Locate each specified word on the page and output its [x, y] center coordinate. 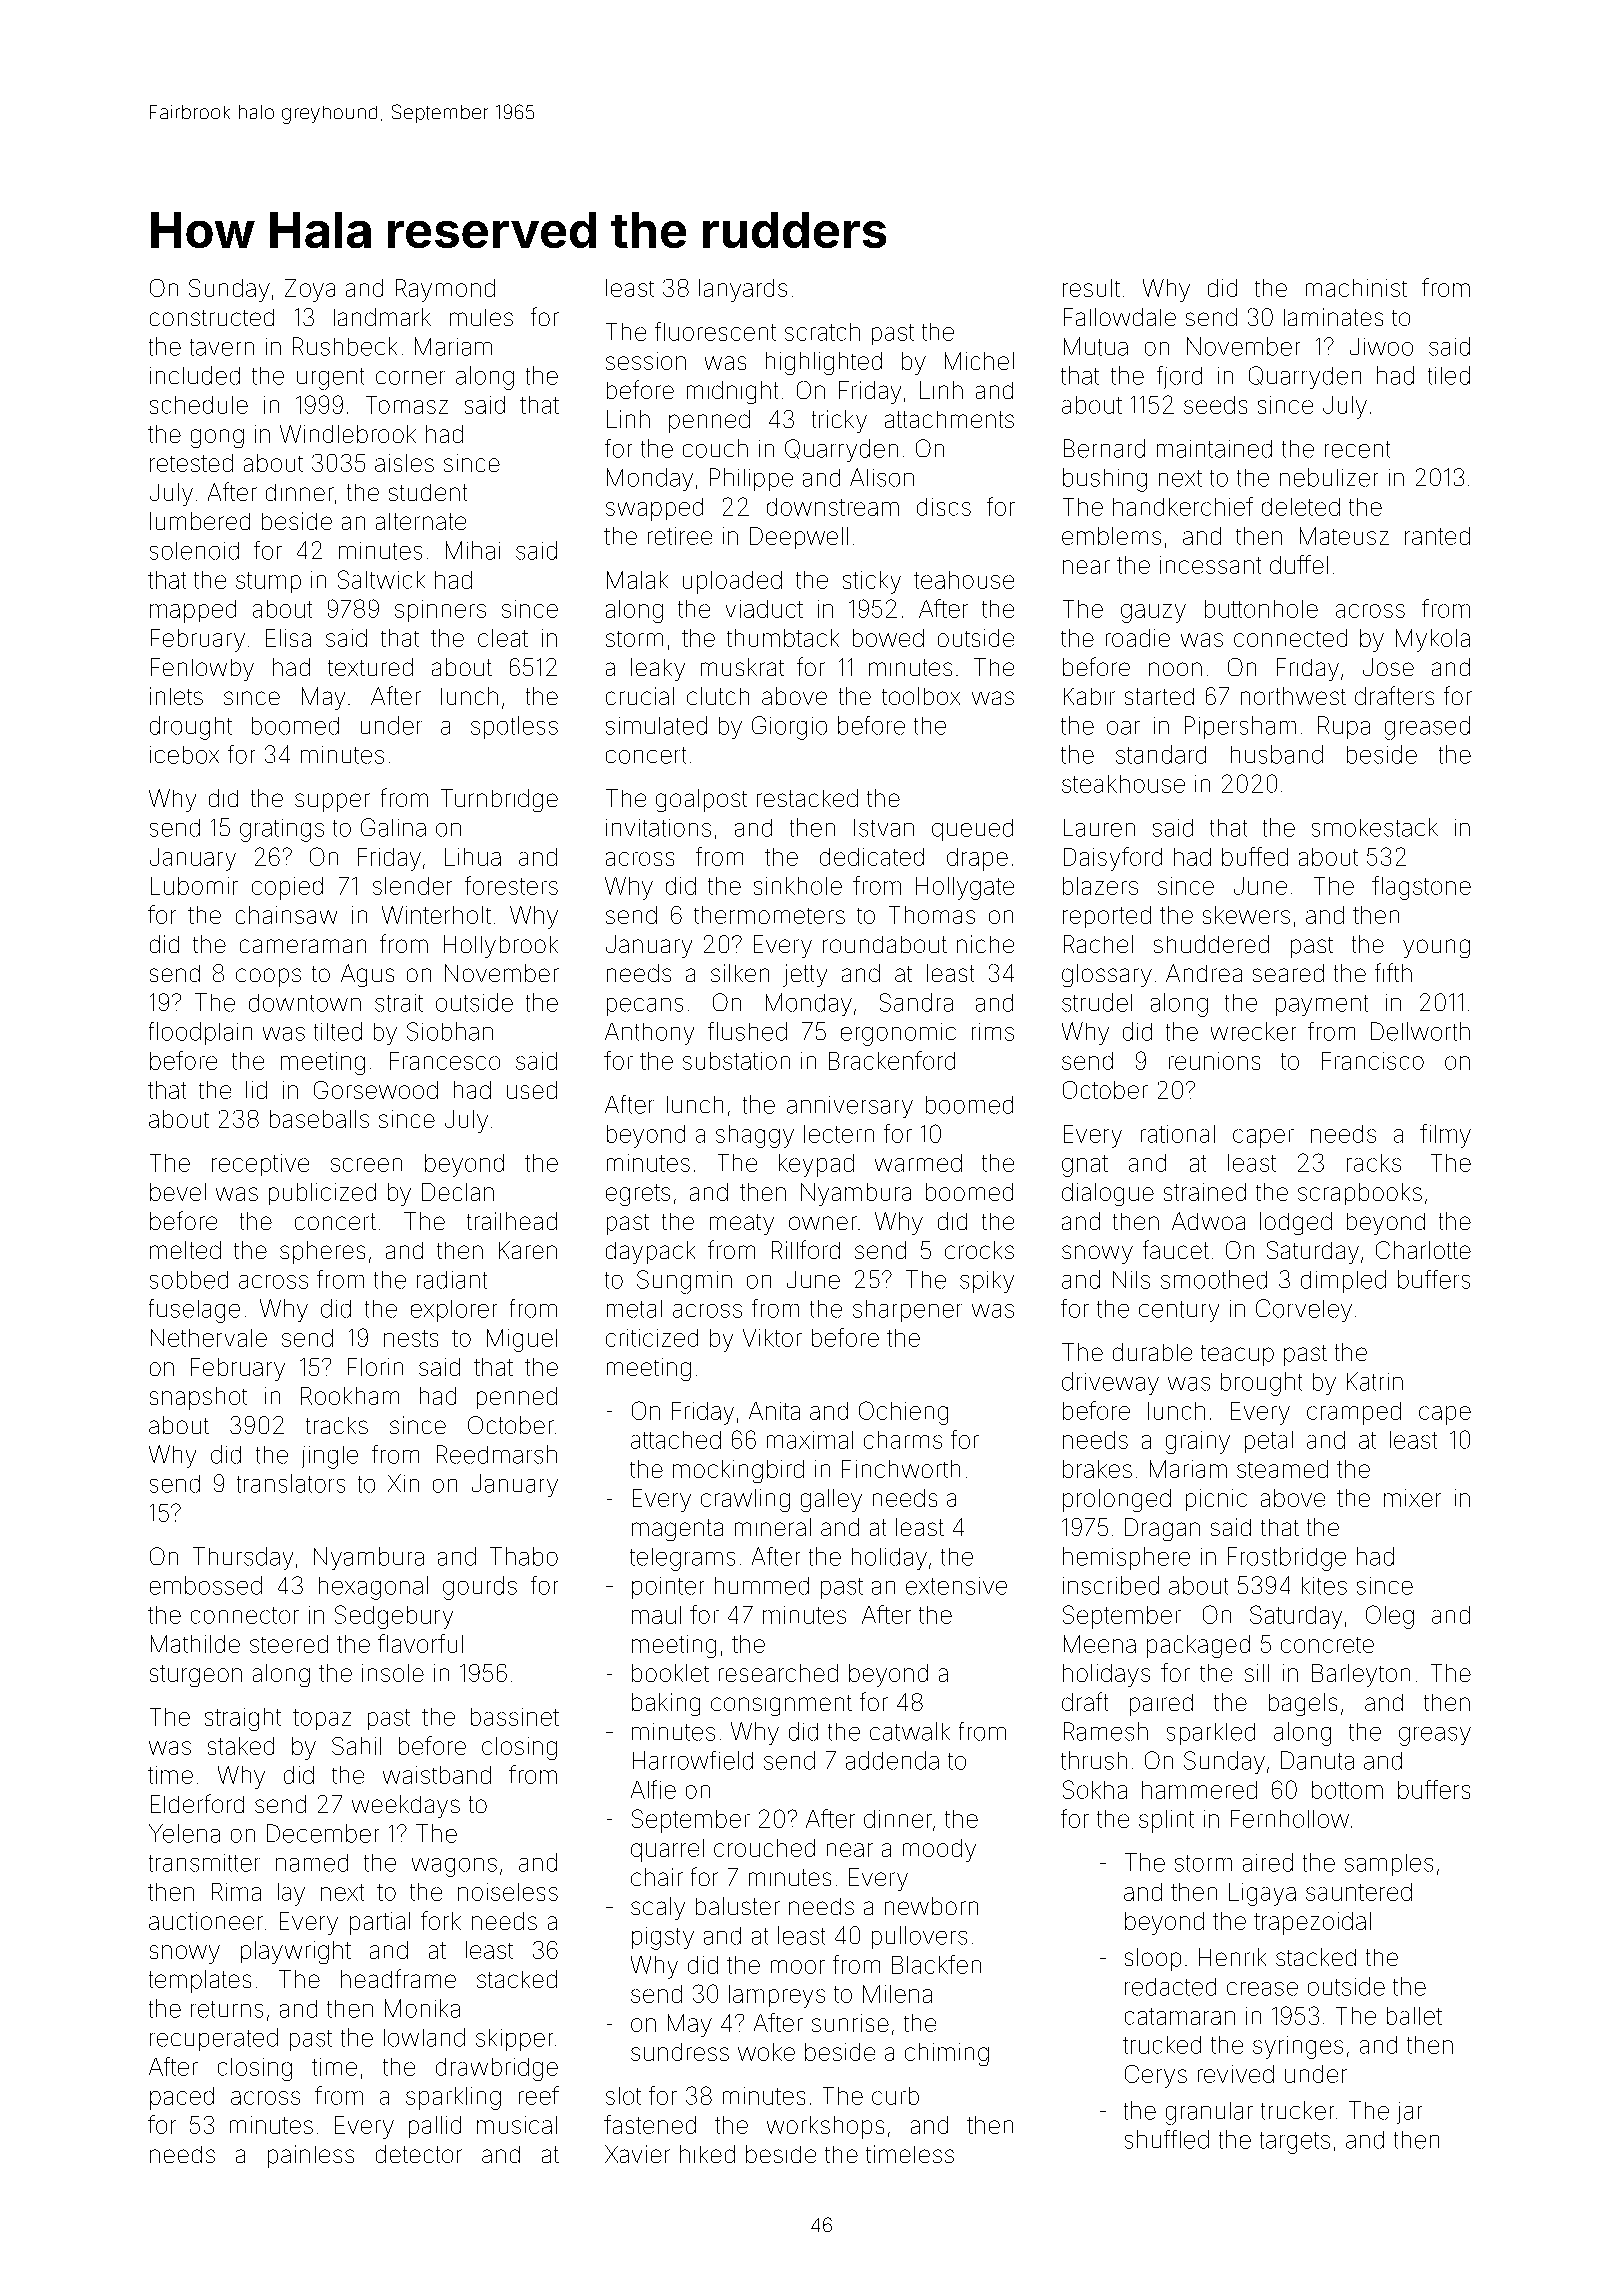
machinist [1356, 288]
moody [939, 1850]
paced [182, 2098]
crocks [979, 1250]
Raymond [445, 290]
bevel [178, 1192]
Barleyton [1361, 1675]
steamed [1282, 1469]
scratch [822, 332]
